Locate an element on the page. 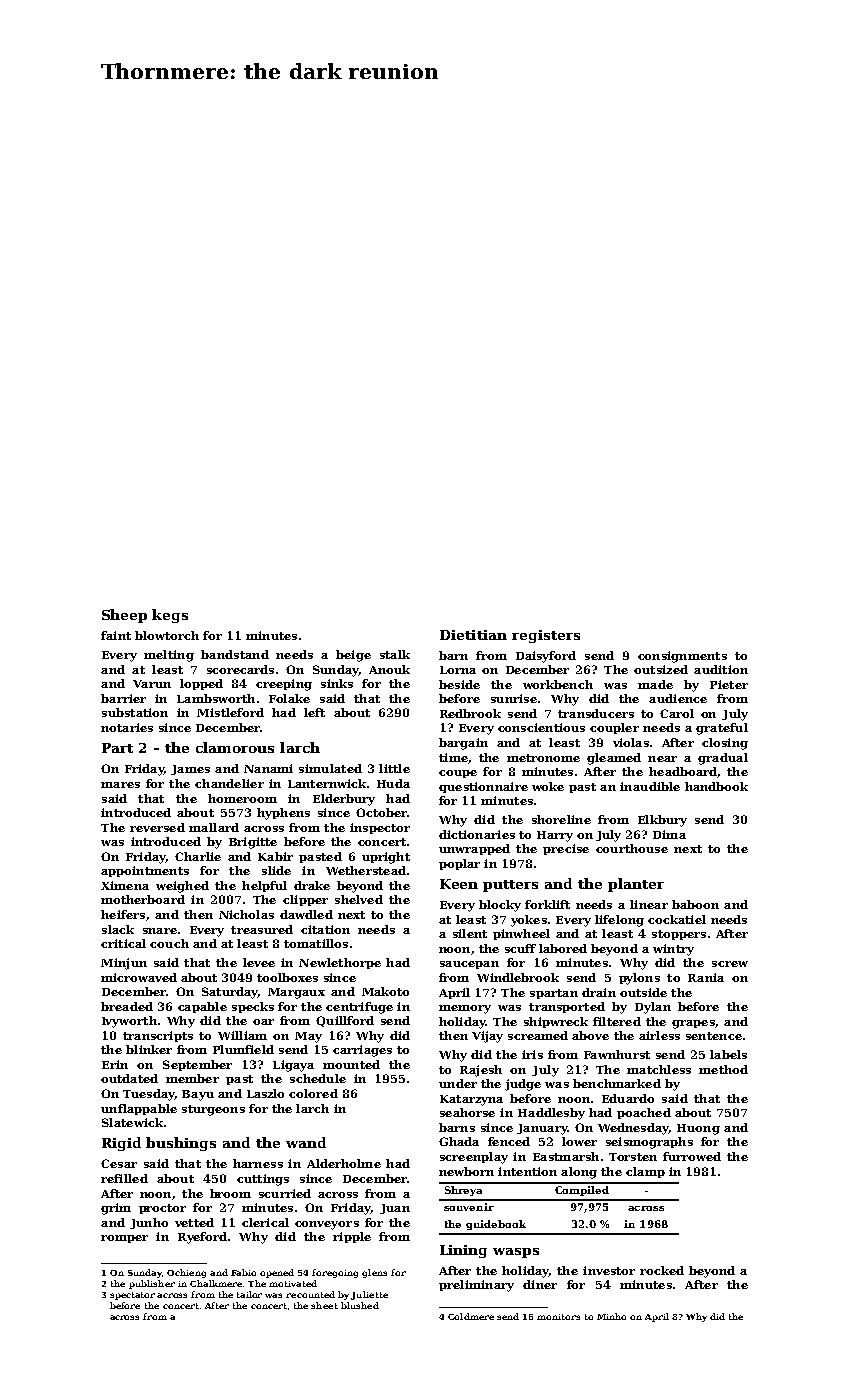  workbench is located at coordinates (558, 684).
